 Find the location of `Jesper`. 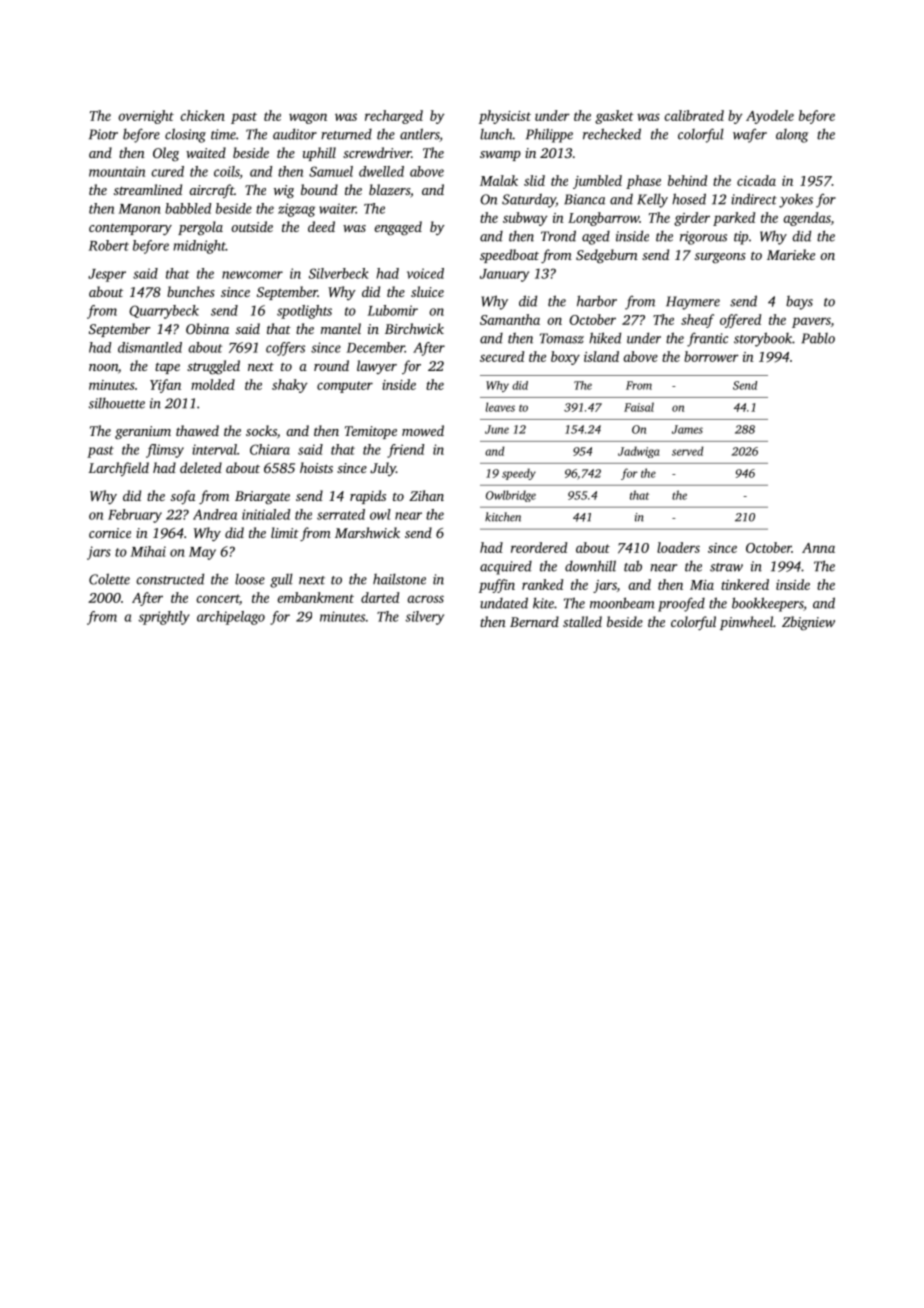

Jesper is located at coordinates (107, 275).
